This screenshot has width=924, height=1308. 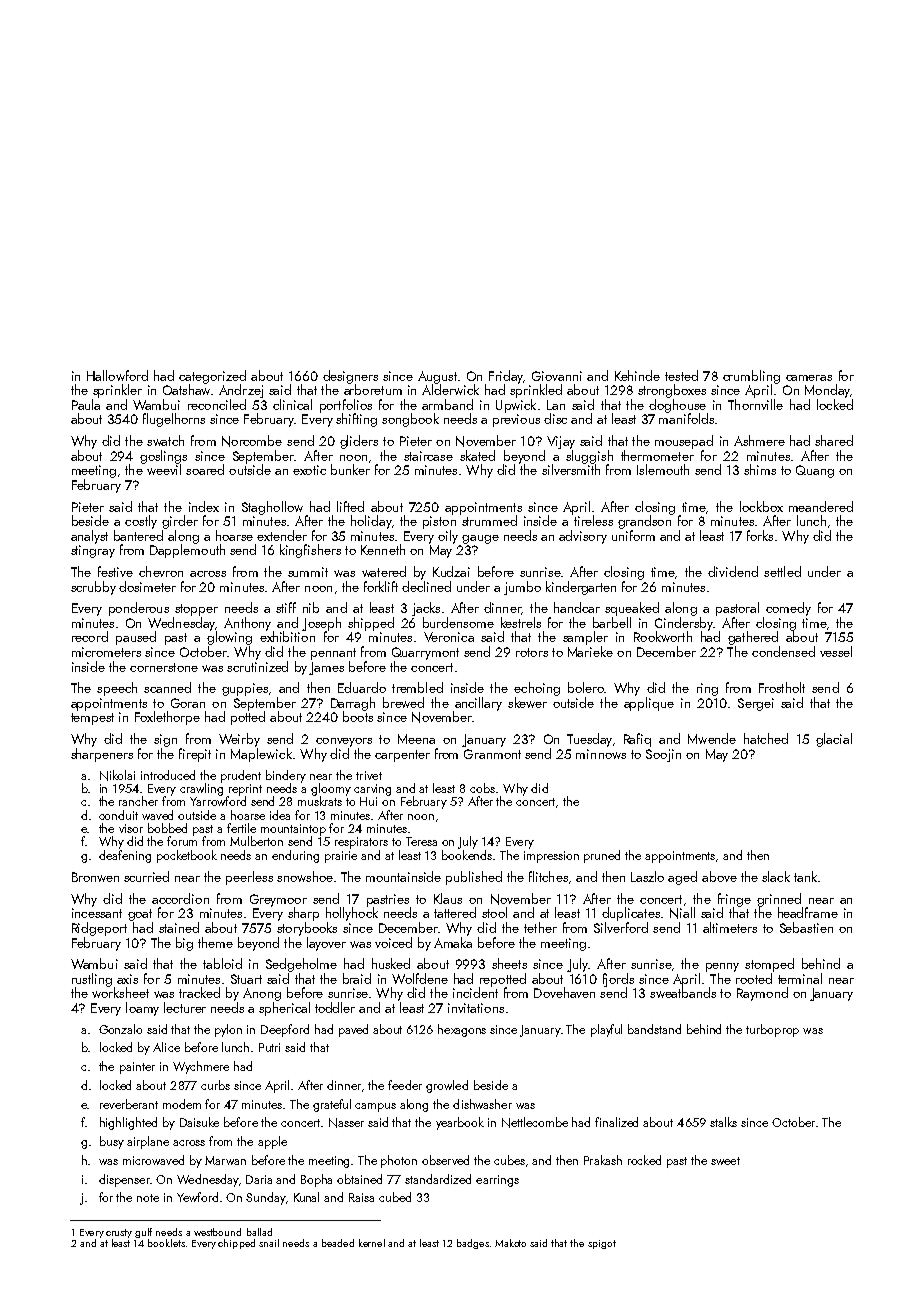 I want to click on chipped, so click(x=236, y=1244).
